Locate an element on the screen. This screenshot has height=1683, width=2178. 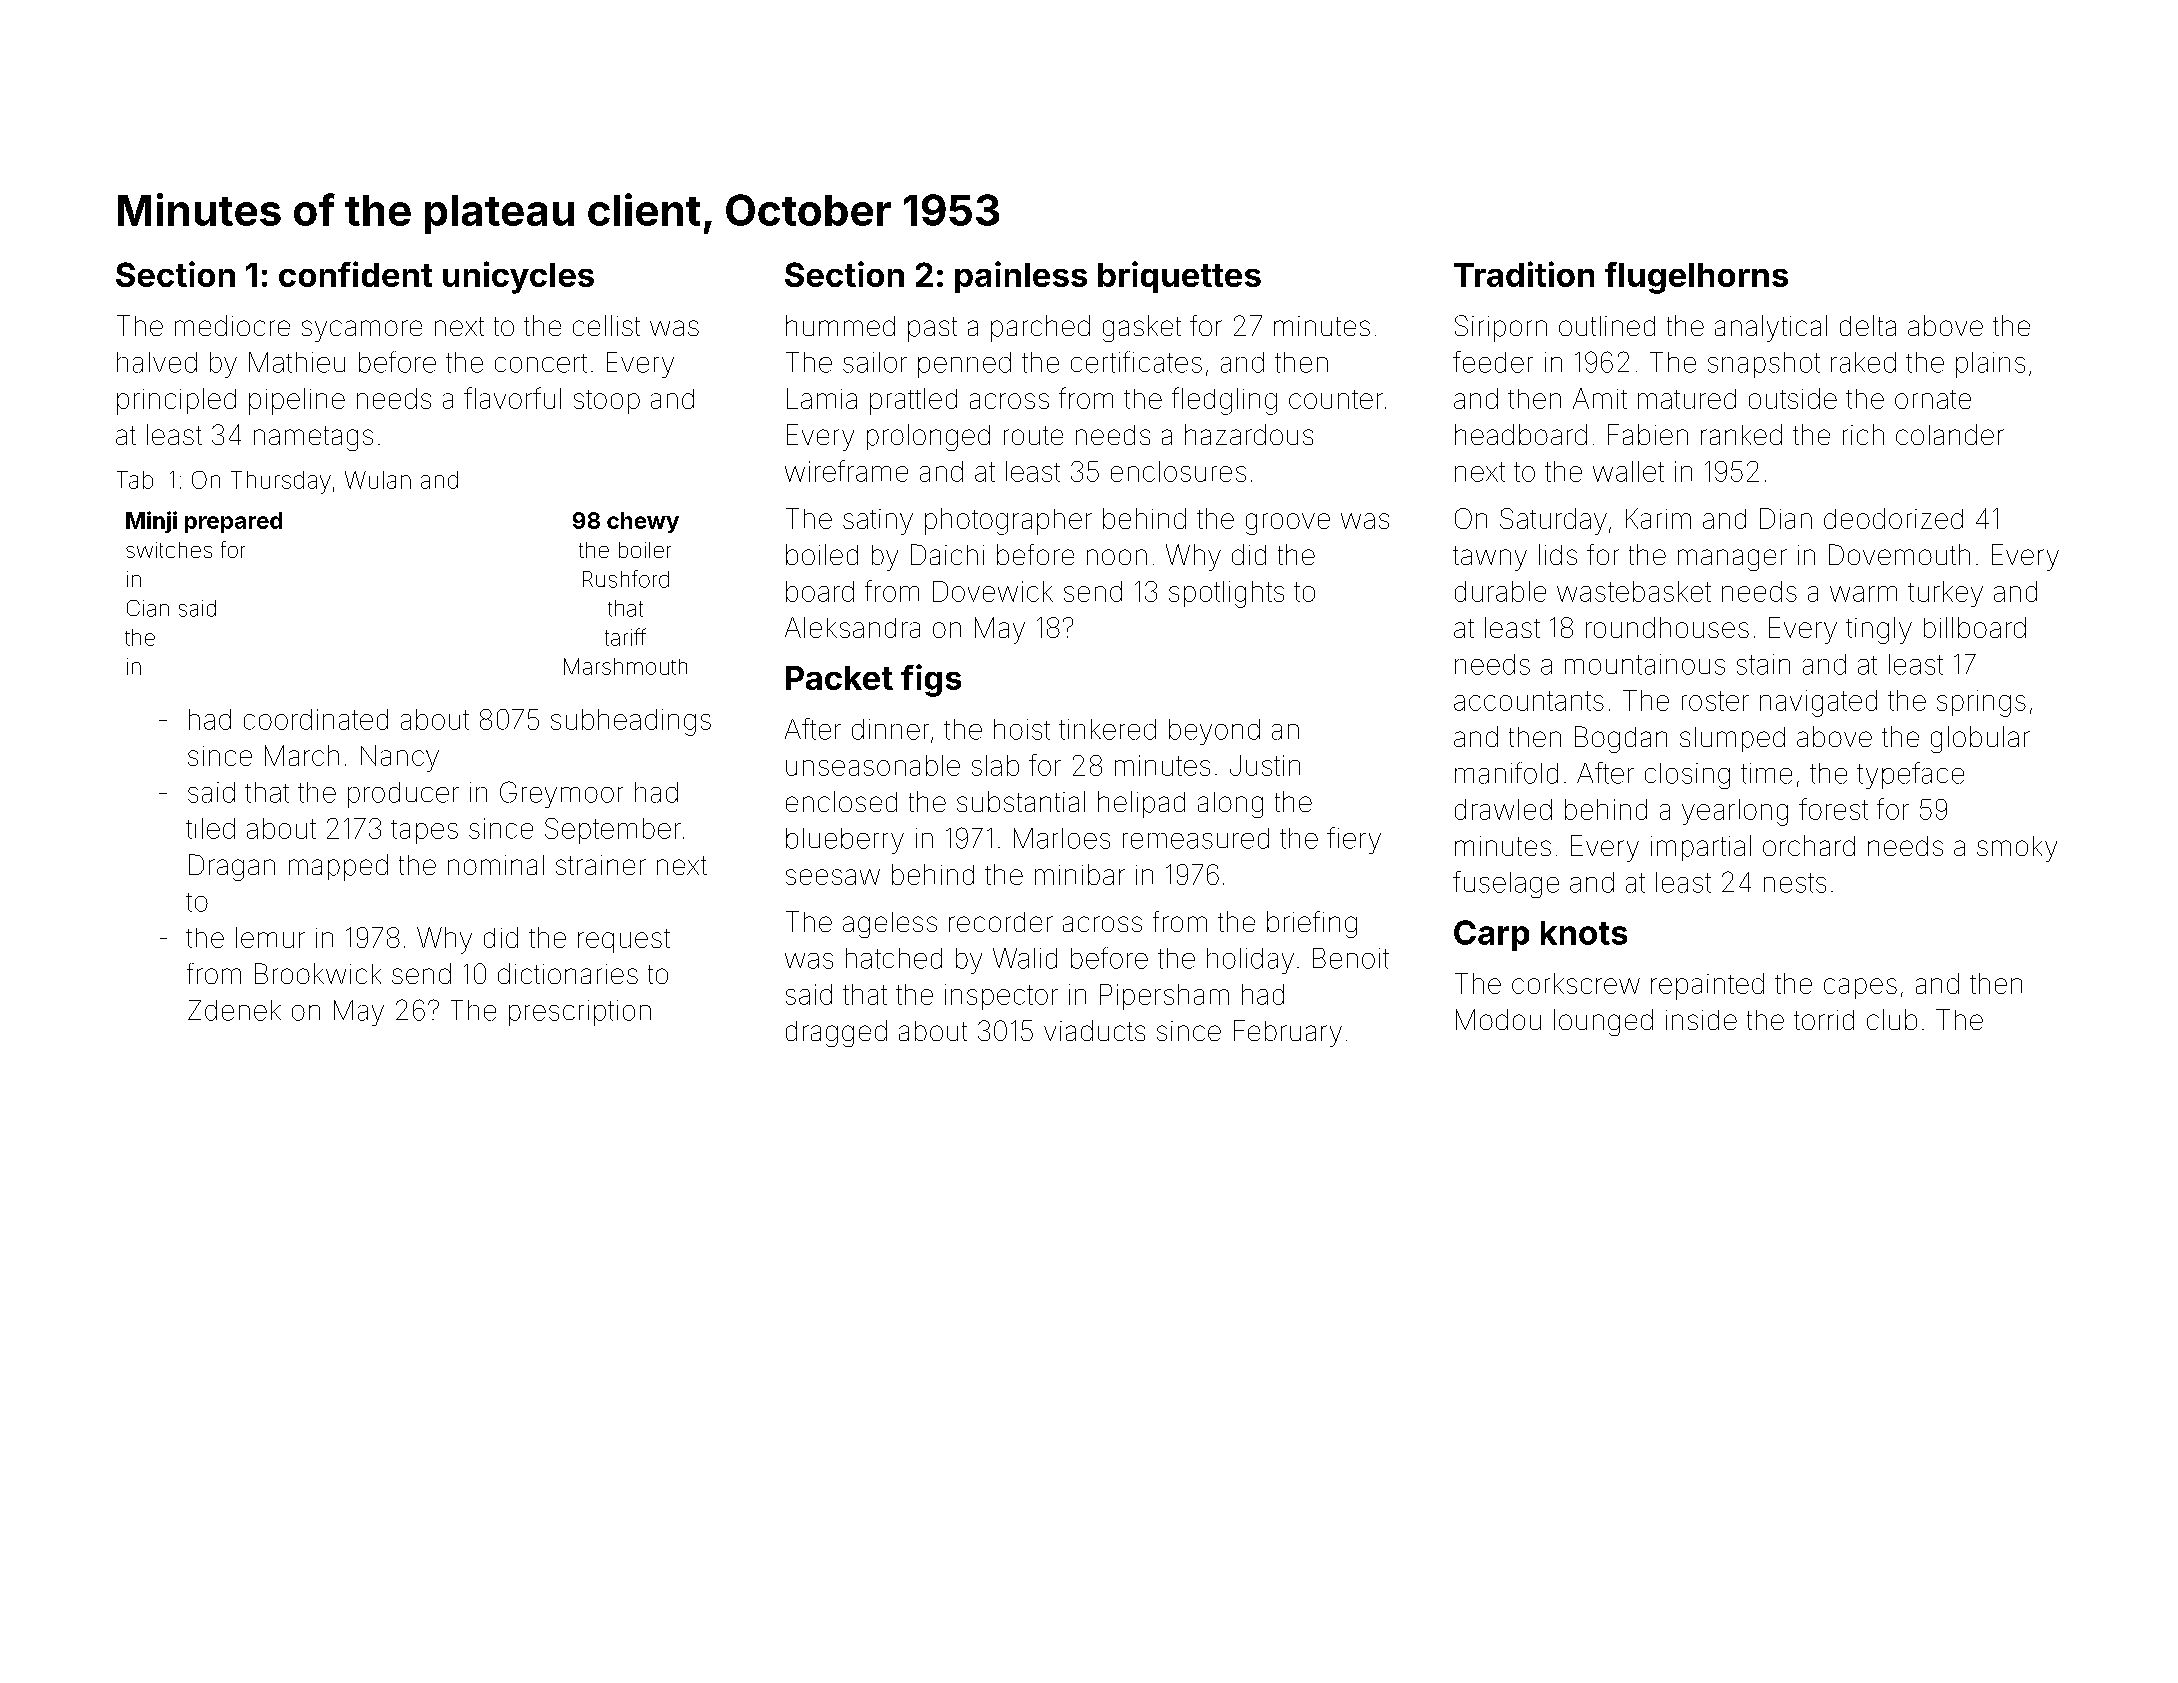
manager is located at coordinates (1732, 560).
